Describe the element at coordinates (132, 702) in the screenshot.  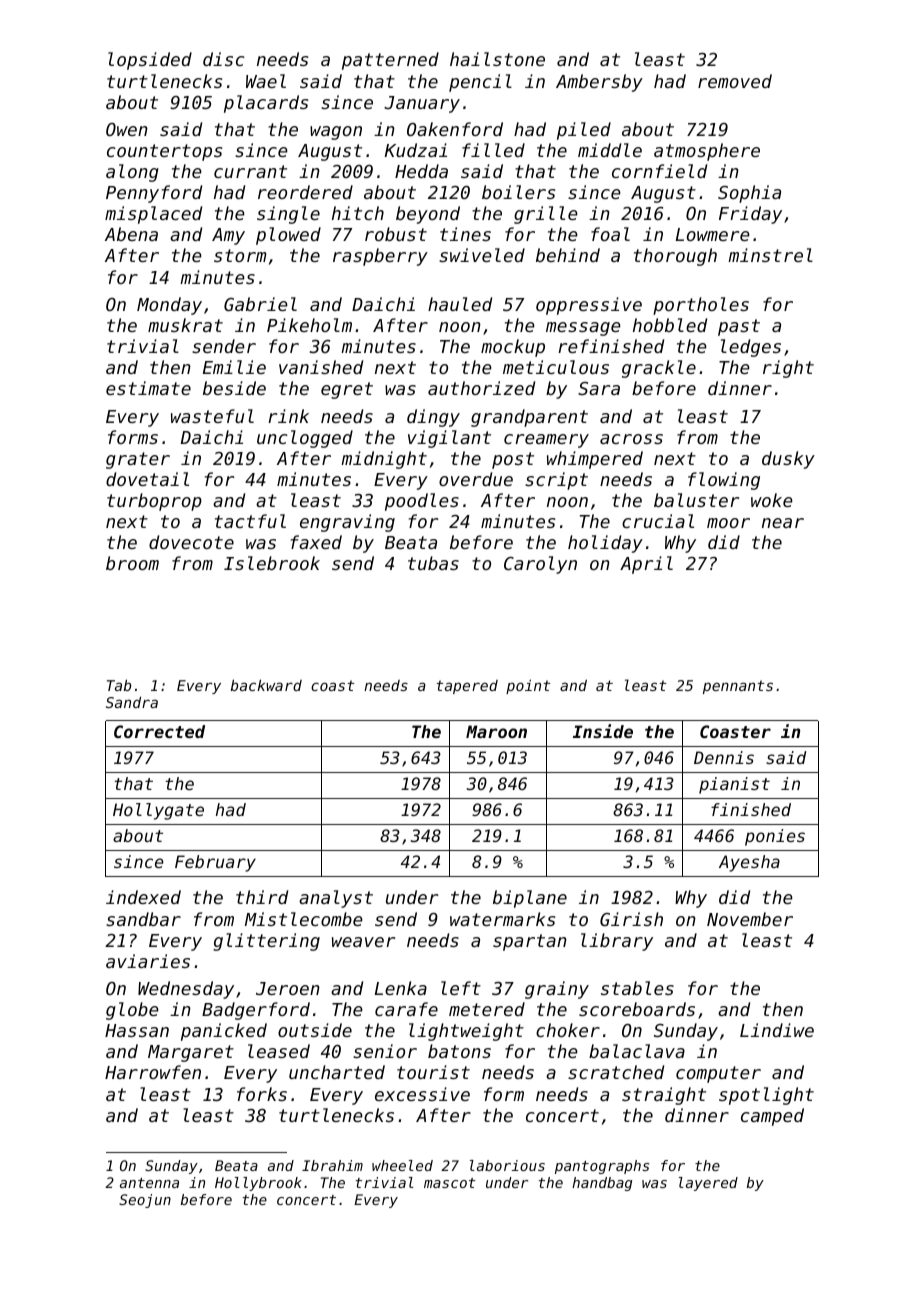
I see `Sandra` at that location.
